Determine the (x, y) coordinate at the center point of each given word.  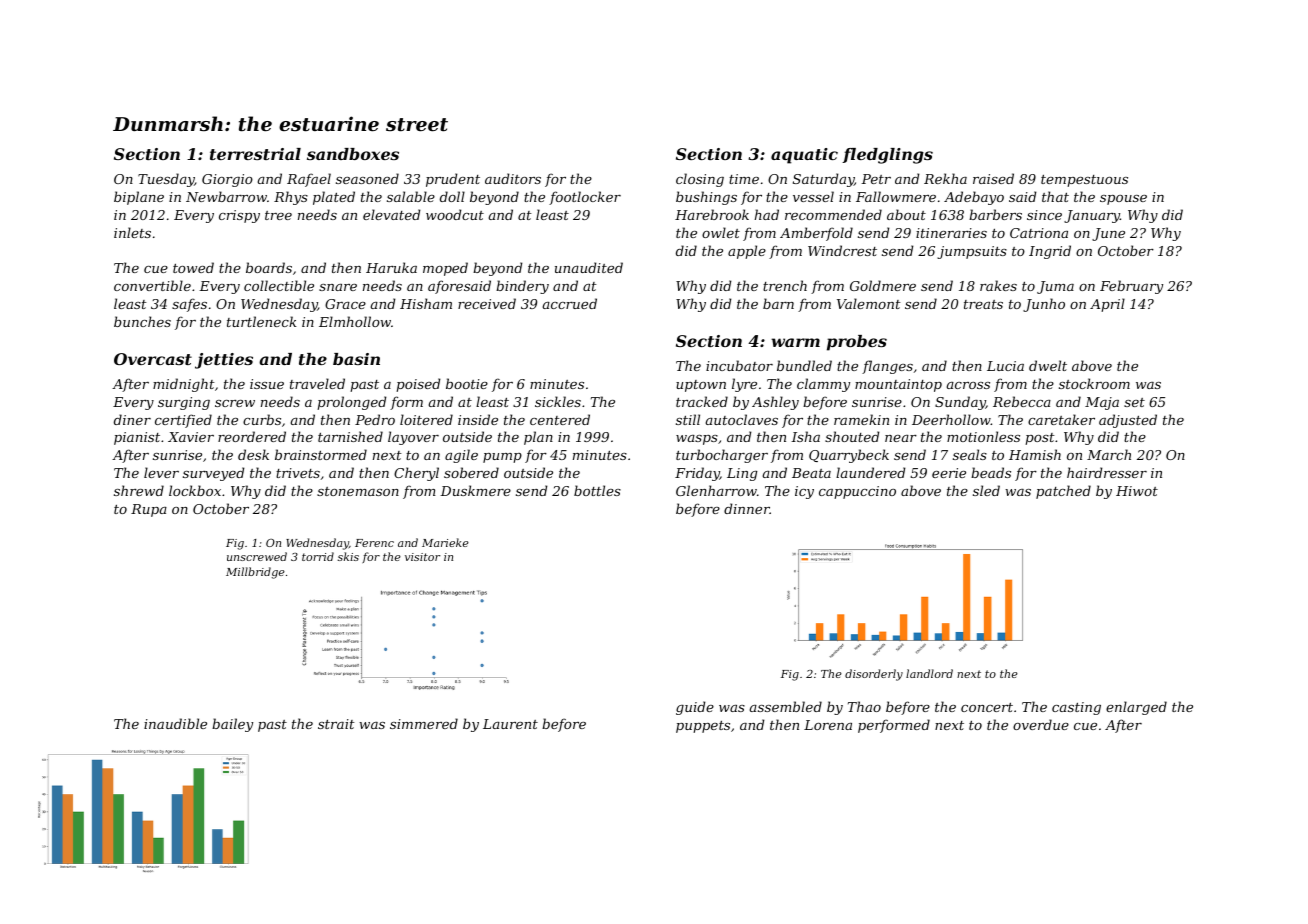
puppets (703, 727)
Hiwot (1137, 491)
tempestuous (1084, 181)
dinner (747, 508)
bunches (142, 321)
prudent (453, 180)
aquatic (804, 156)
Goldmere (883, 285)
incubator (739, 365)
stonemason (358, 491)
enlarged (1136, 708)
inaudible (175, 723)
